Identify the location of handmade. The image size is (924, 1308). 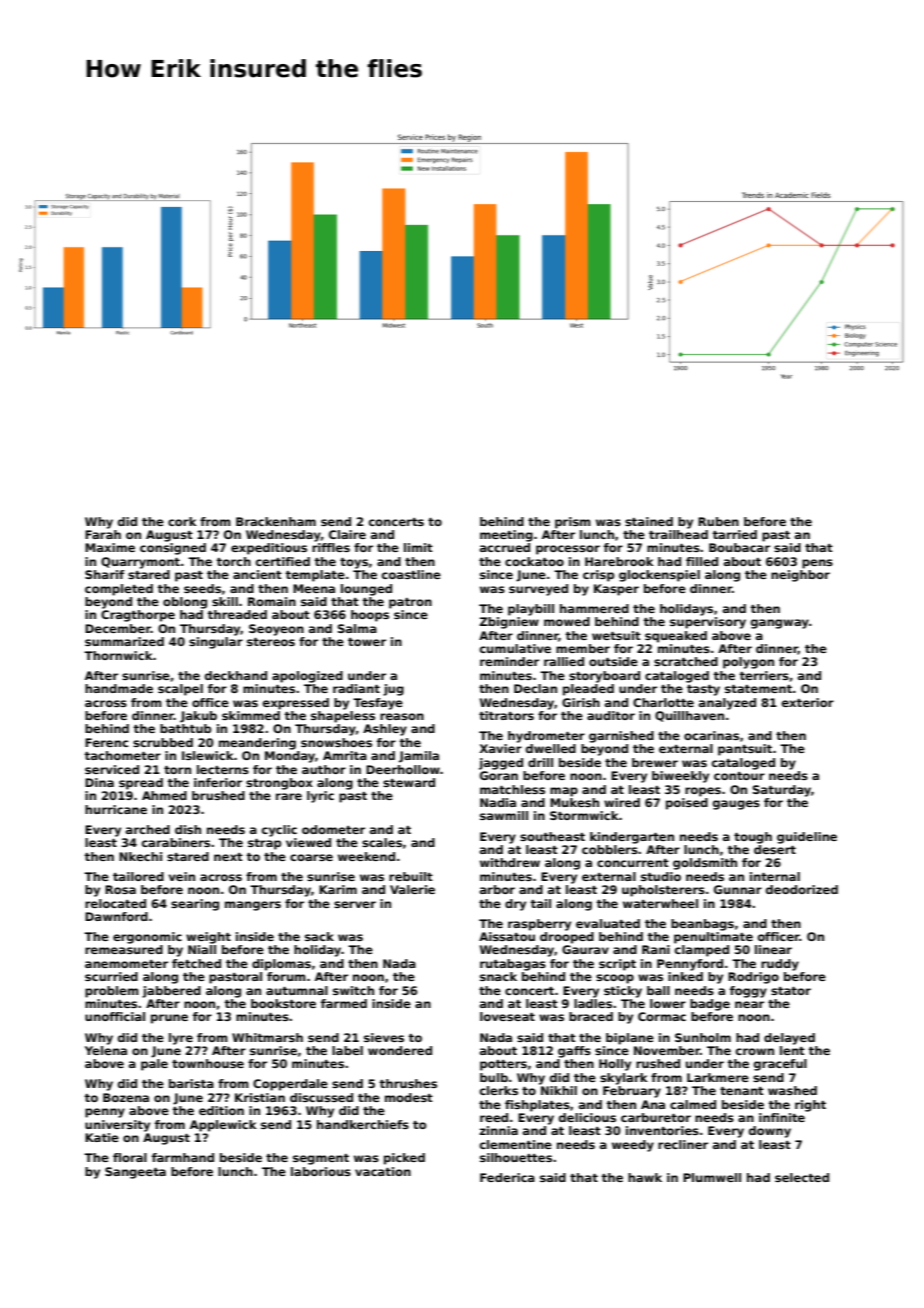
(119, 688).
